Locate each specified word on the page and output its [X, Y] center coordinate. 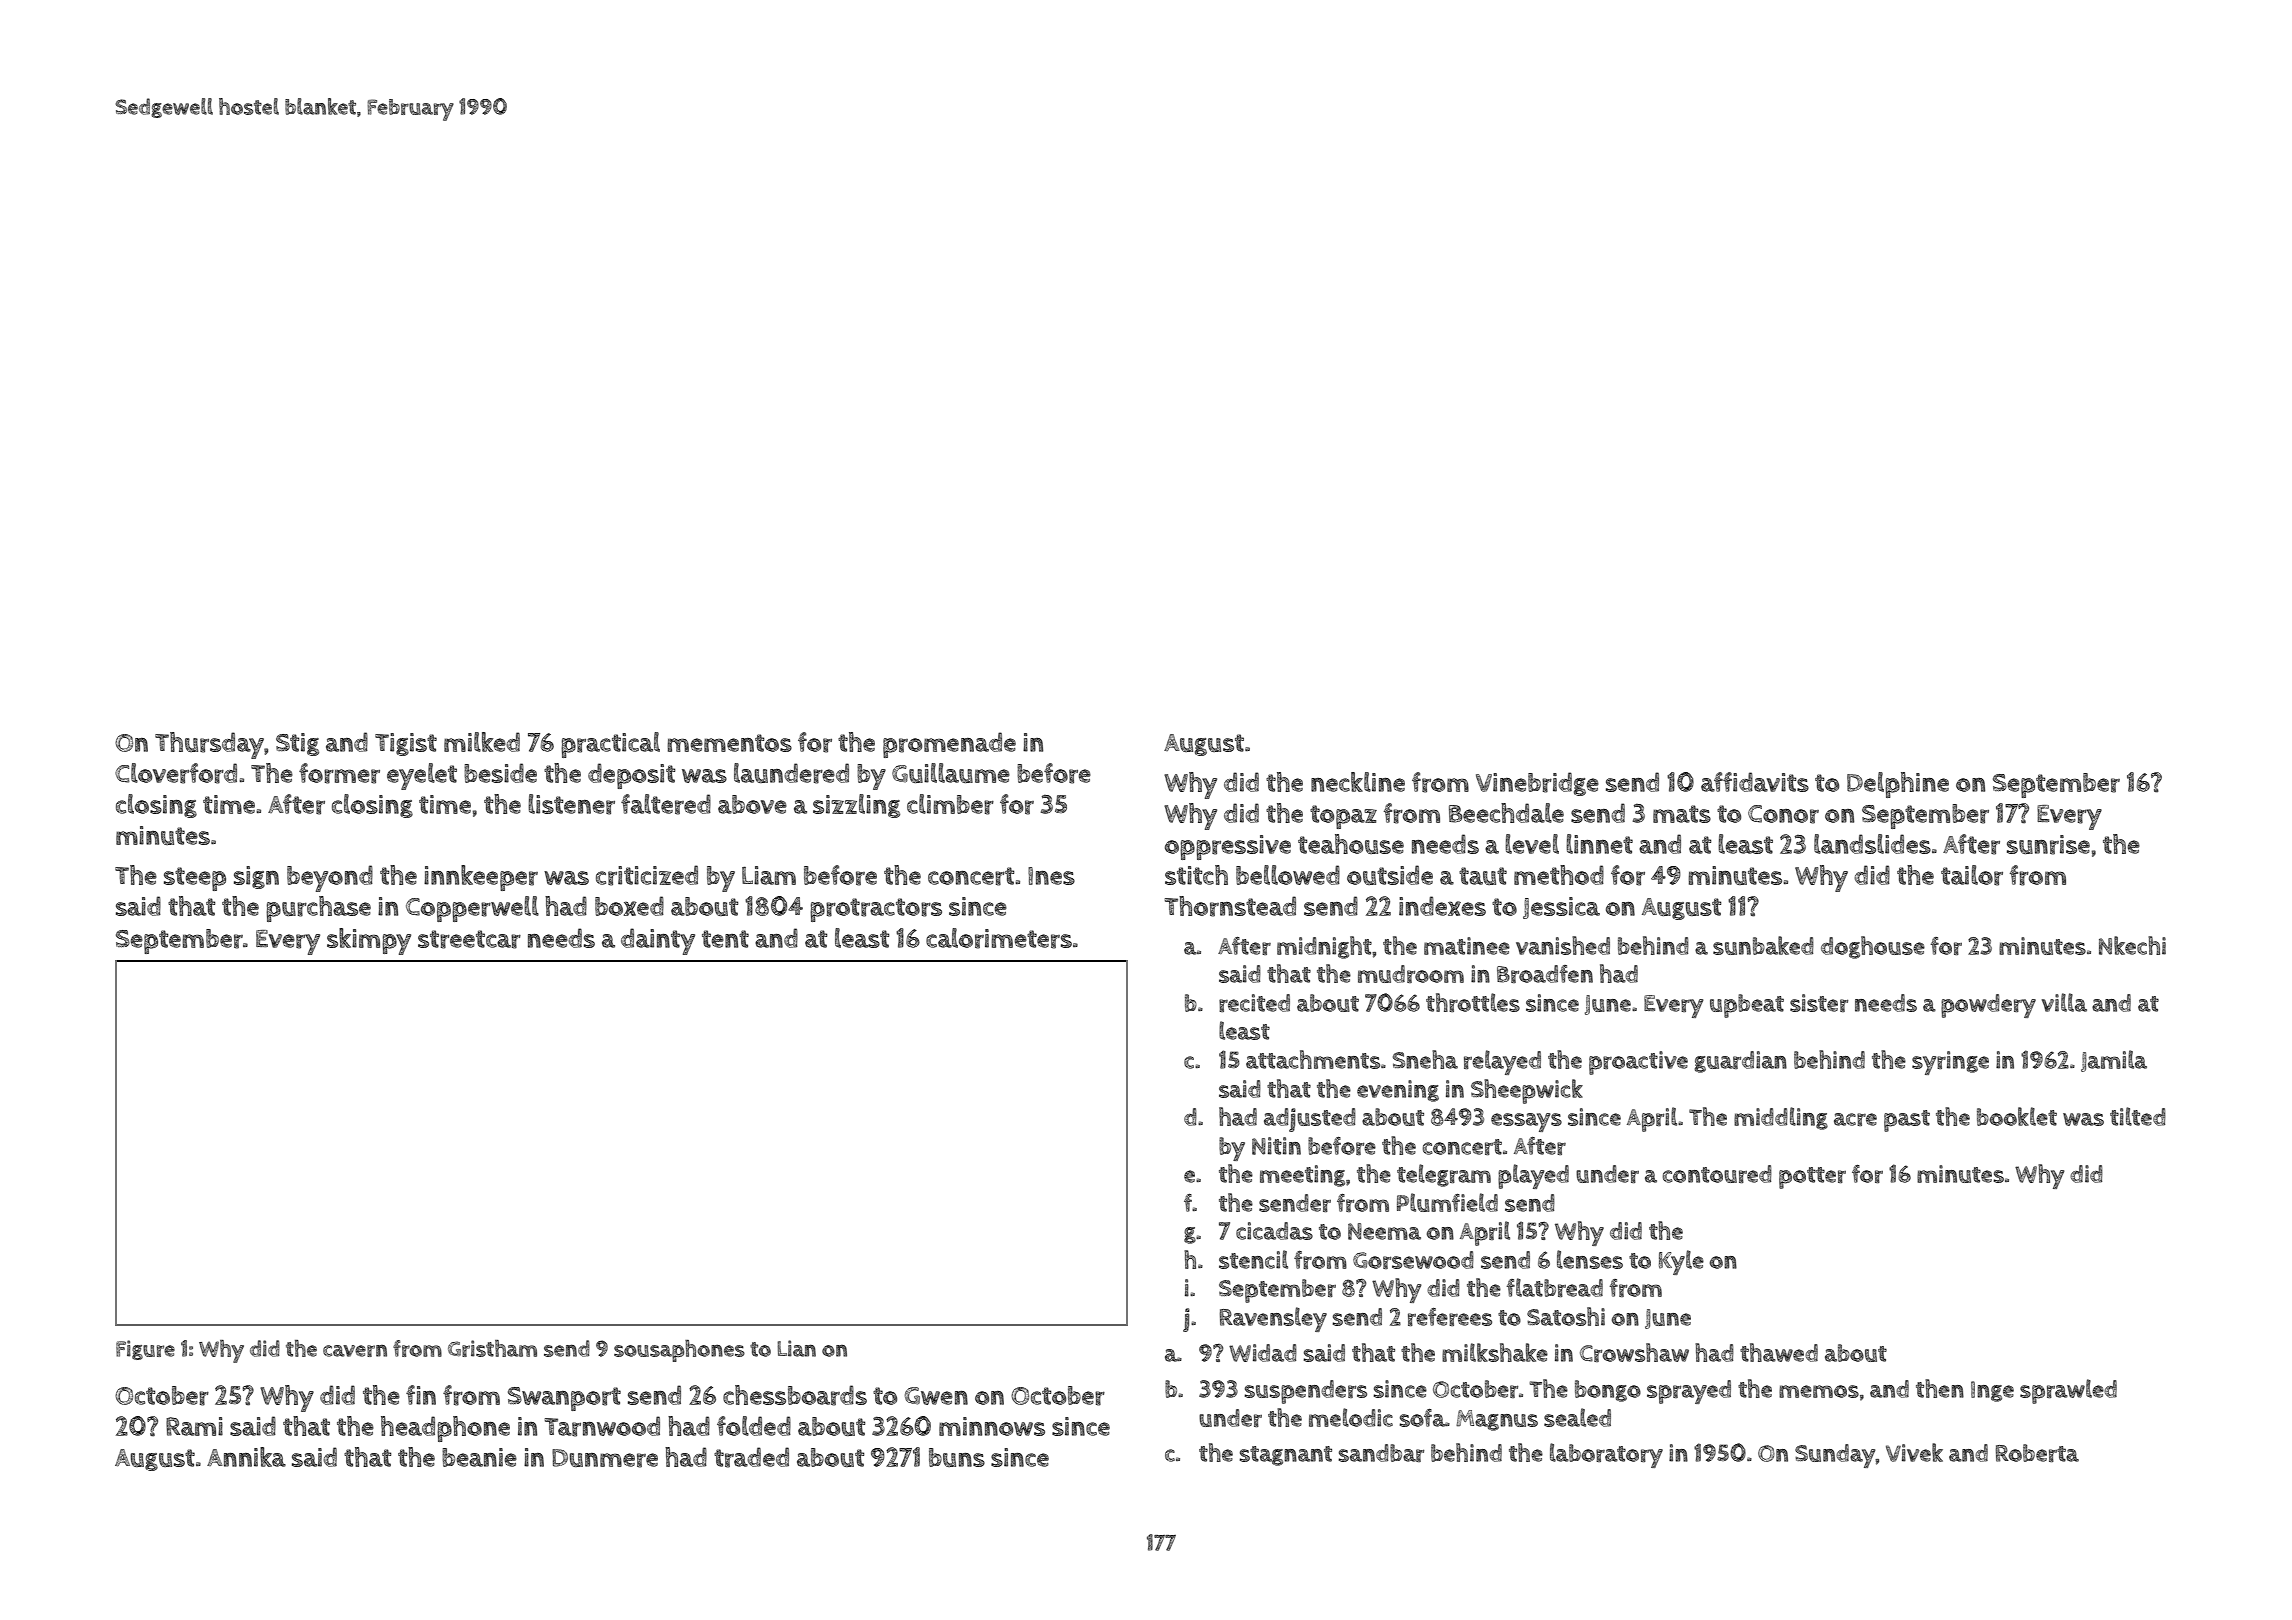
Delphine [1898, 785]
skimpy [369, 941]
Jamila [2114, 1061]
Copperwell [472, 909]
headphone [445, 1429]
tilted [2138, 1116]
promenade [949, 745]
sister [1819, 1003]
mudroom [1411, 974]
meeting [1302, 1176]
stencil [1253, 1259]
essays [1526, 1122]
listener [571, 804]
